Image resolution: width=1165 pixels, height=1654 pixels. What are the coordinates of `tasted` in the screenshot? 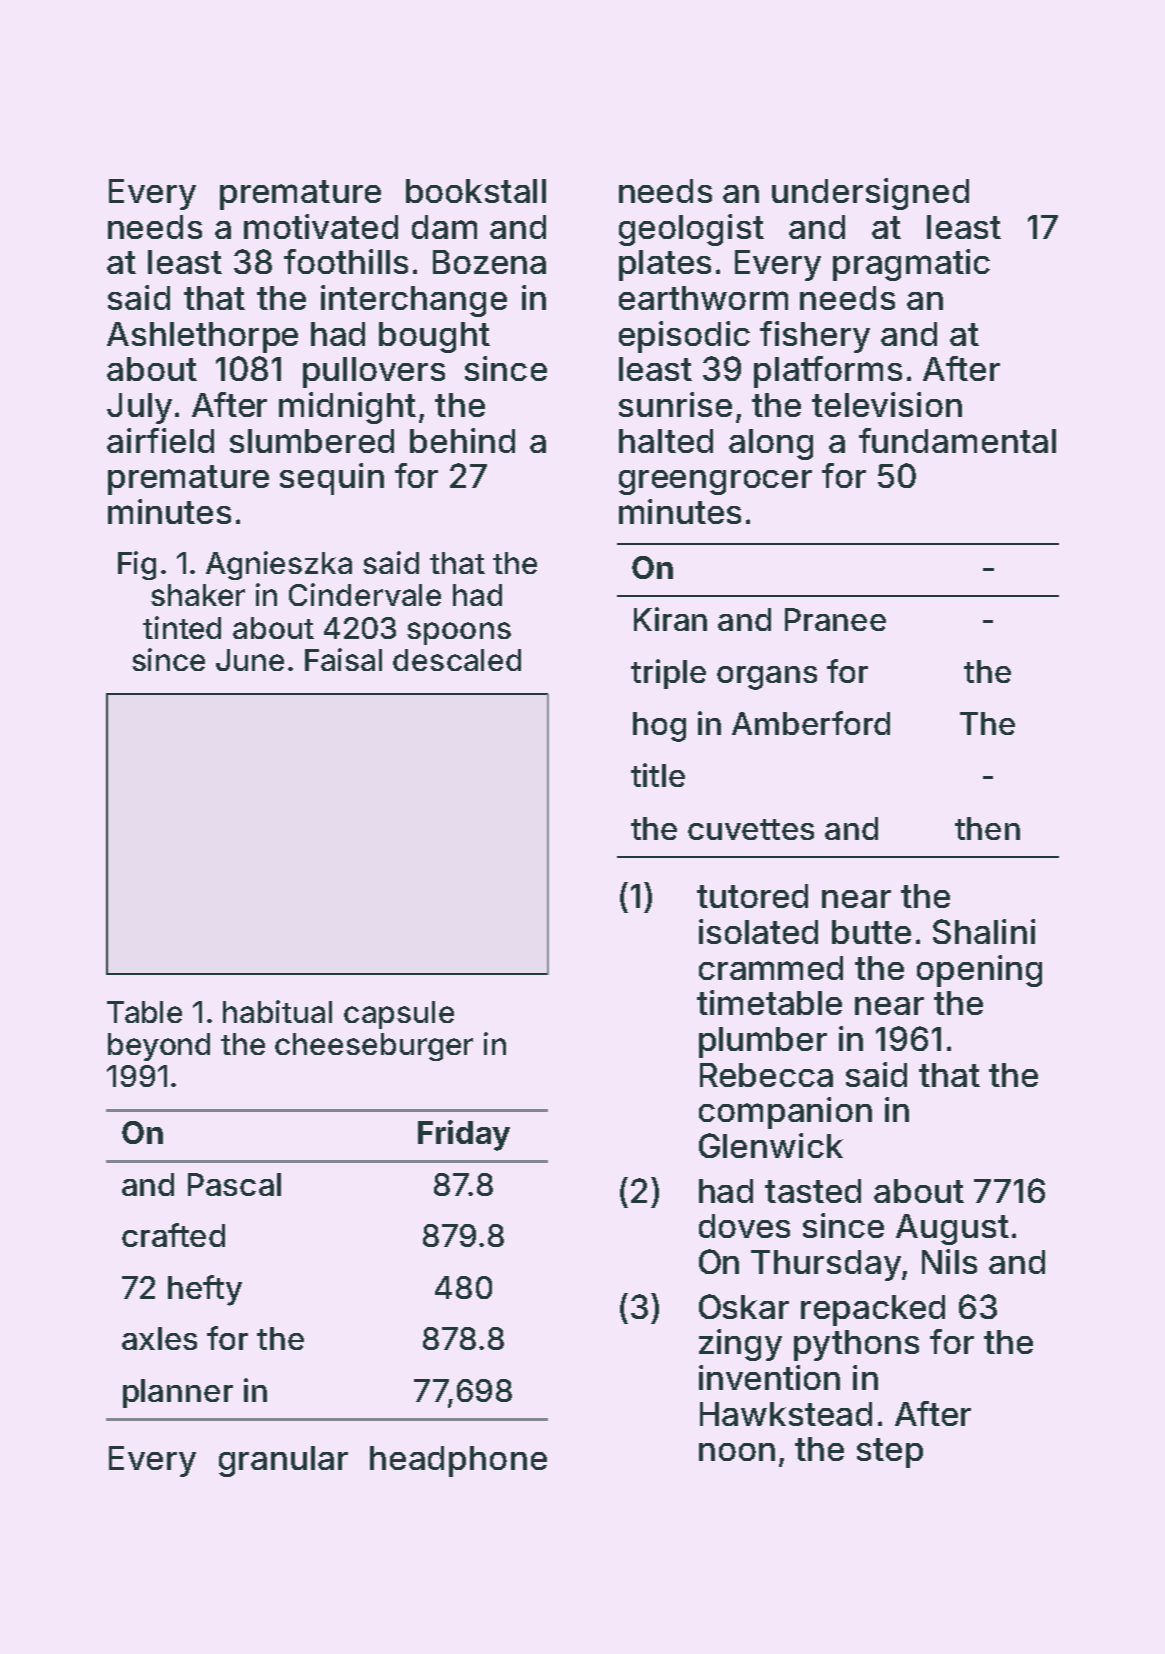 It's located at (813, 1191).
